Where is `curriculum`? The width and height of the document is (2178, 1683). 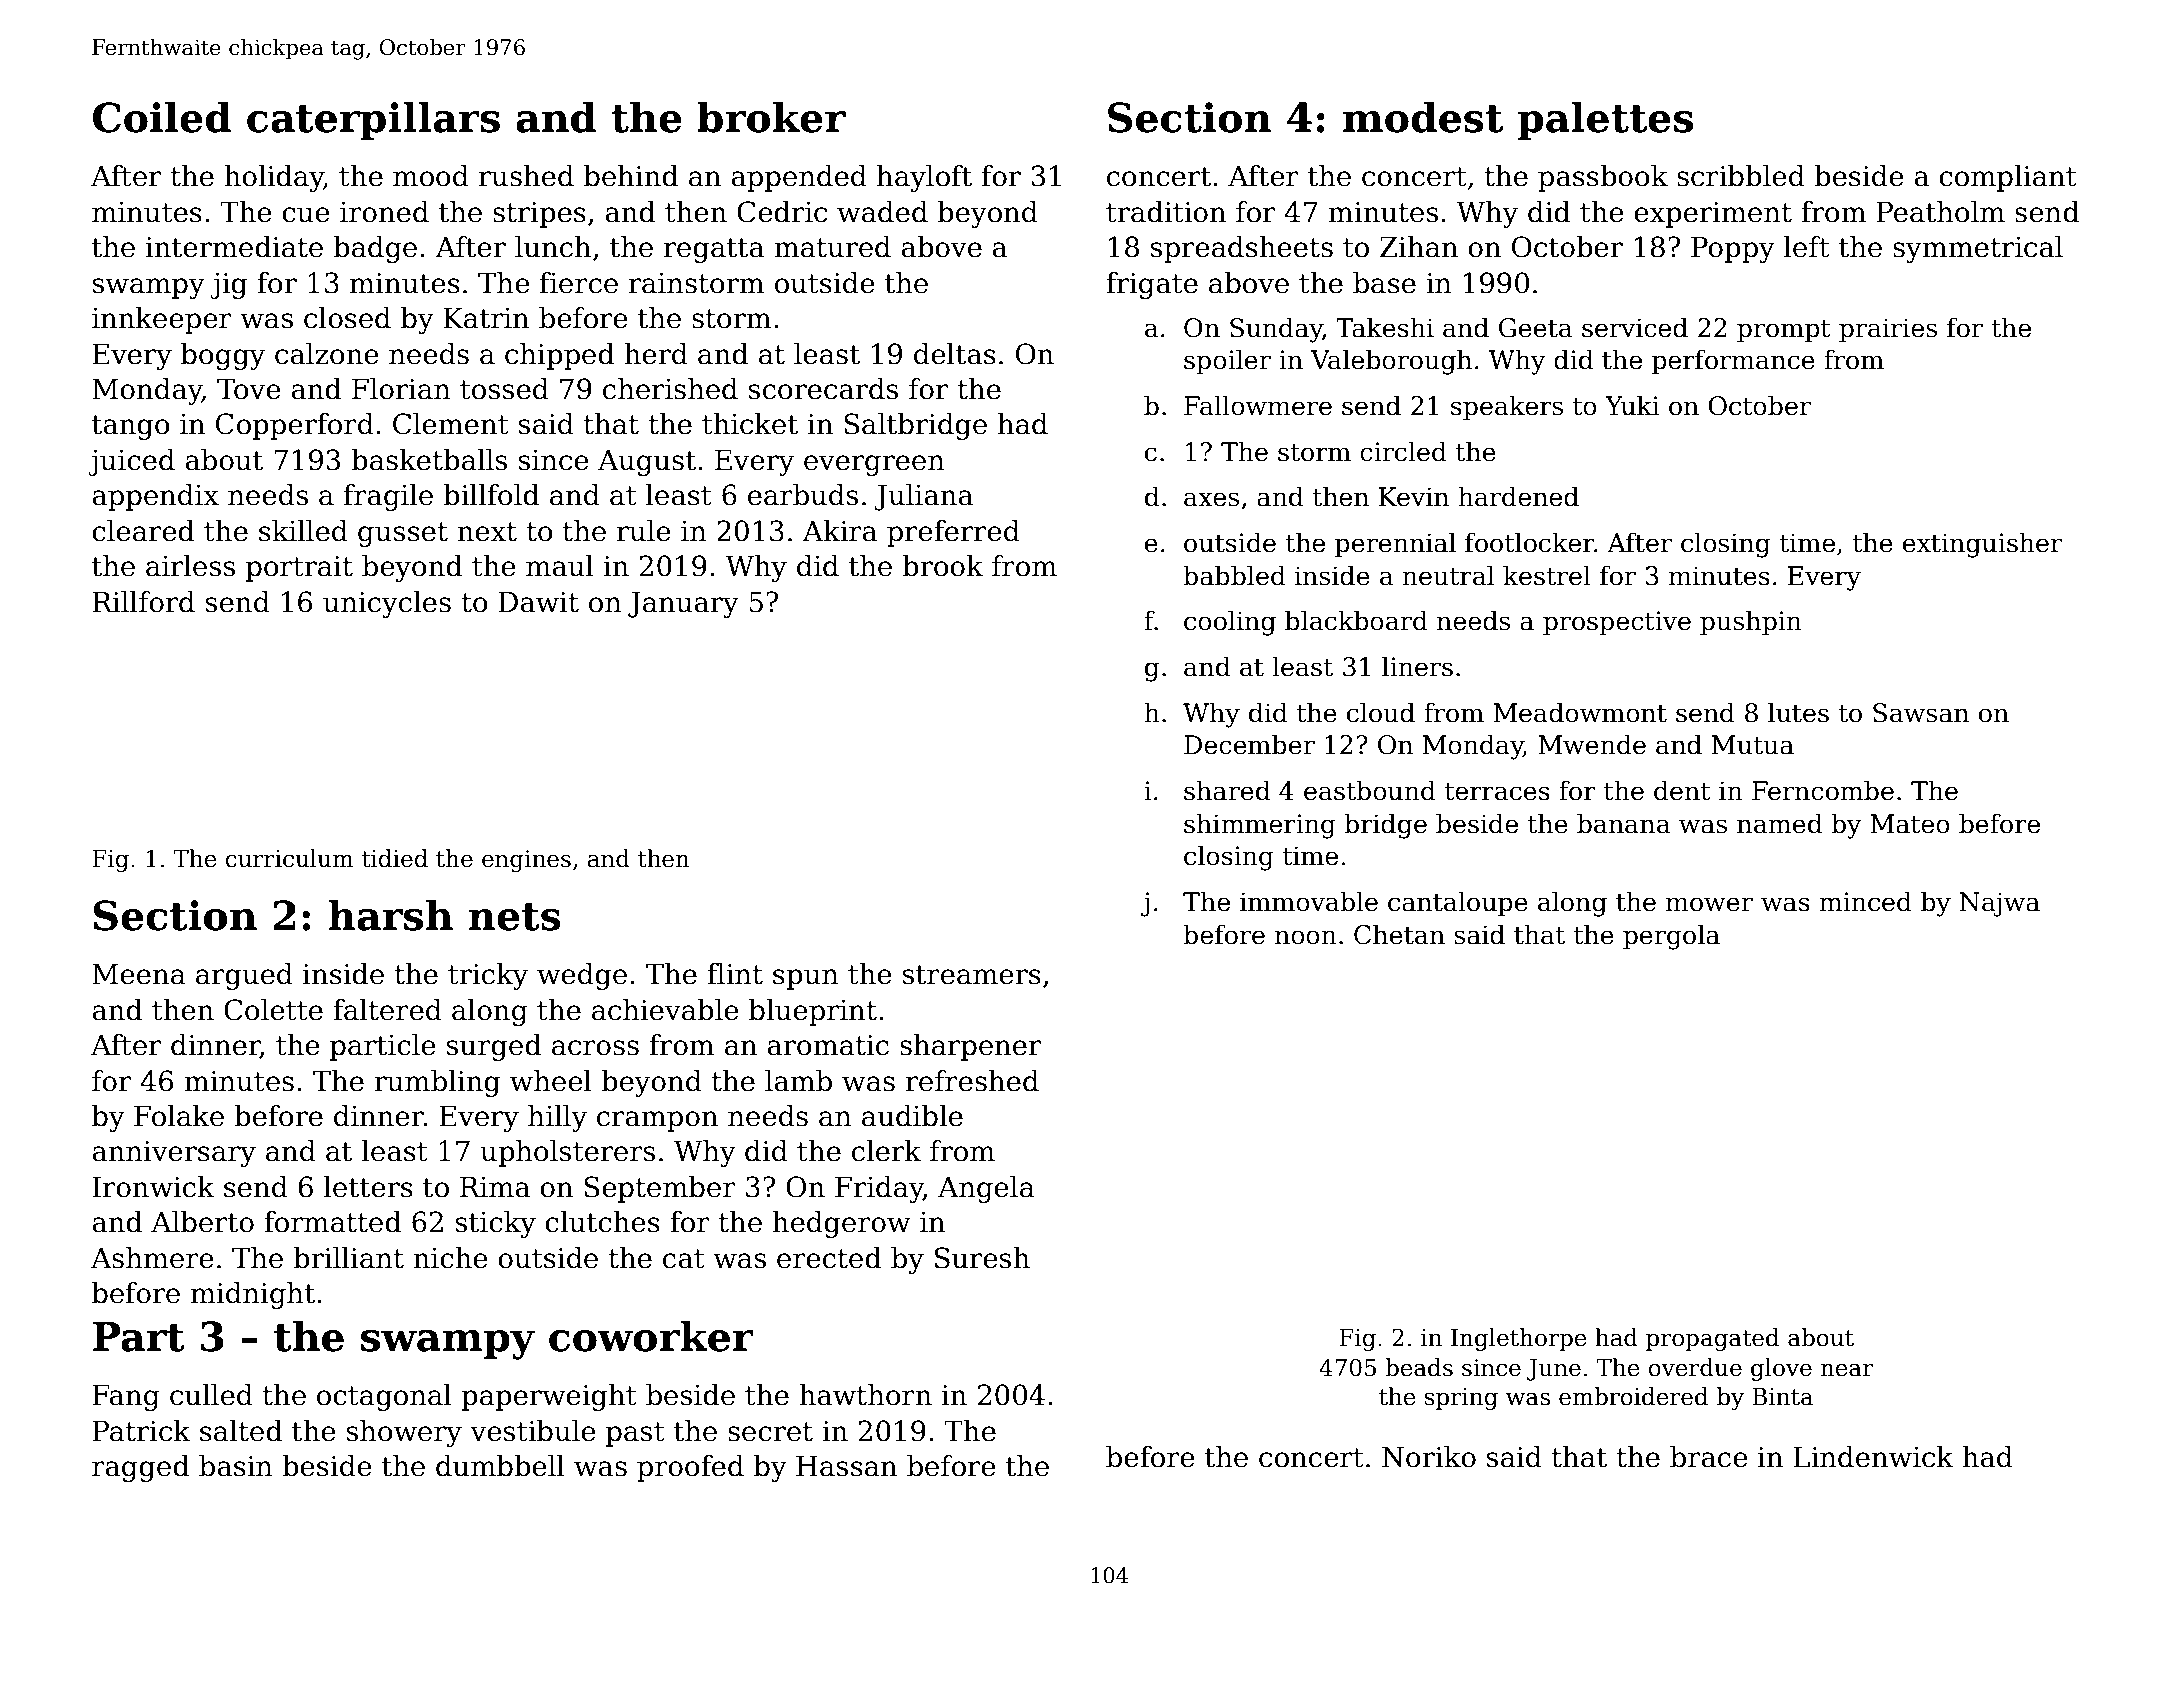
curriculum is located at coordinates (290, 858).
